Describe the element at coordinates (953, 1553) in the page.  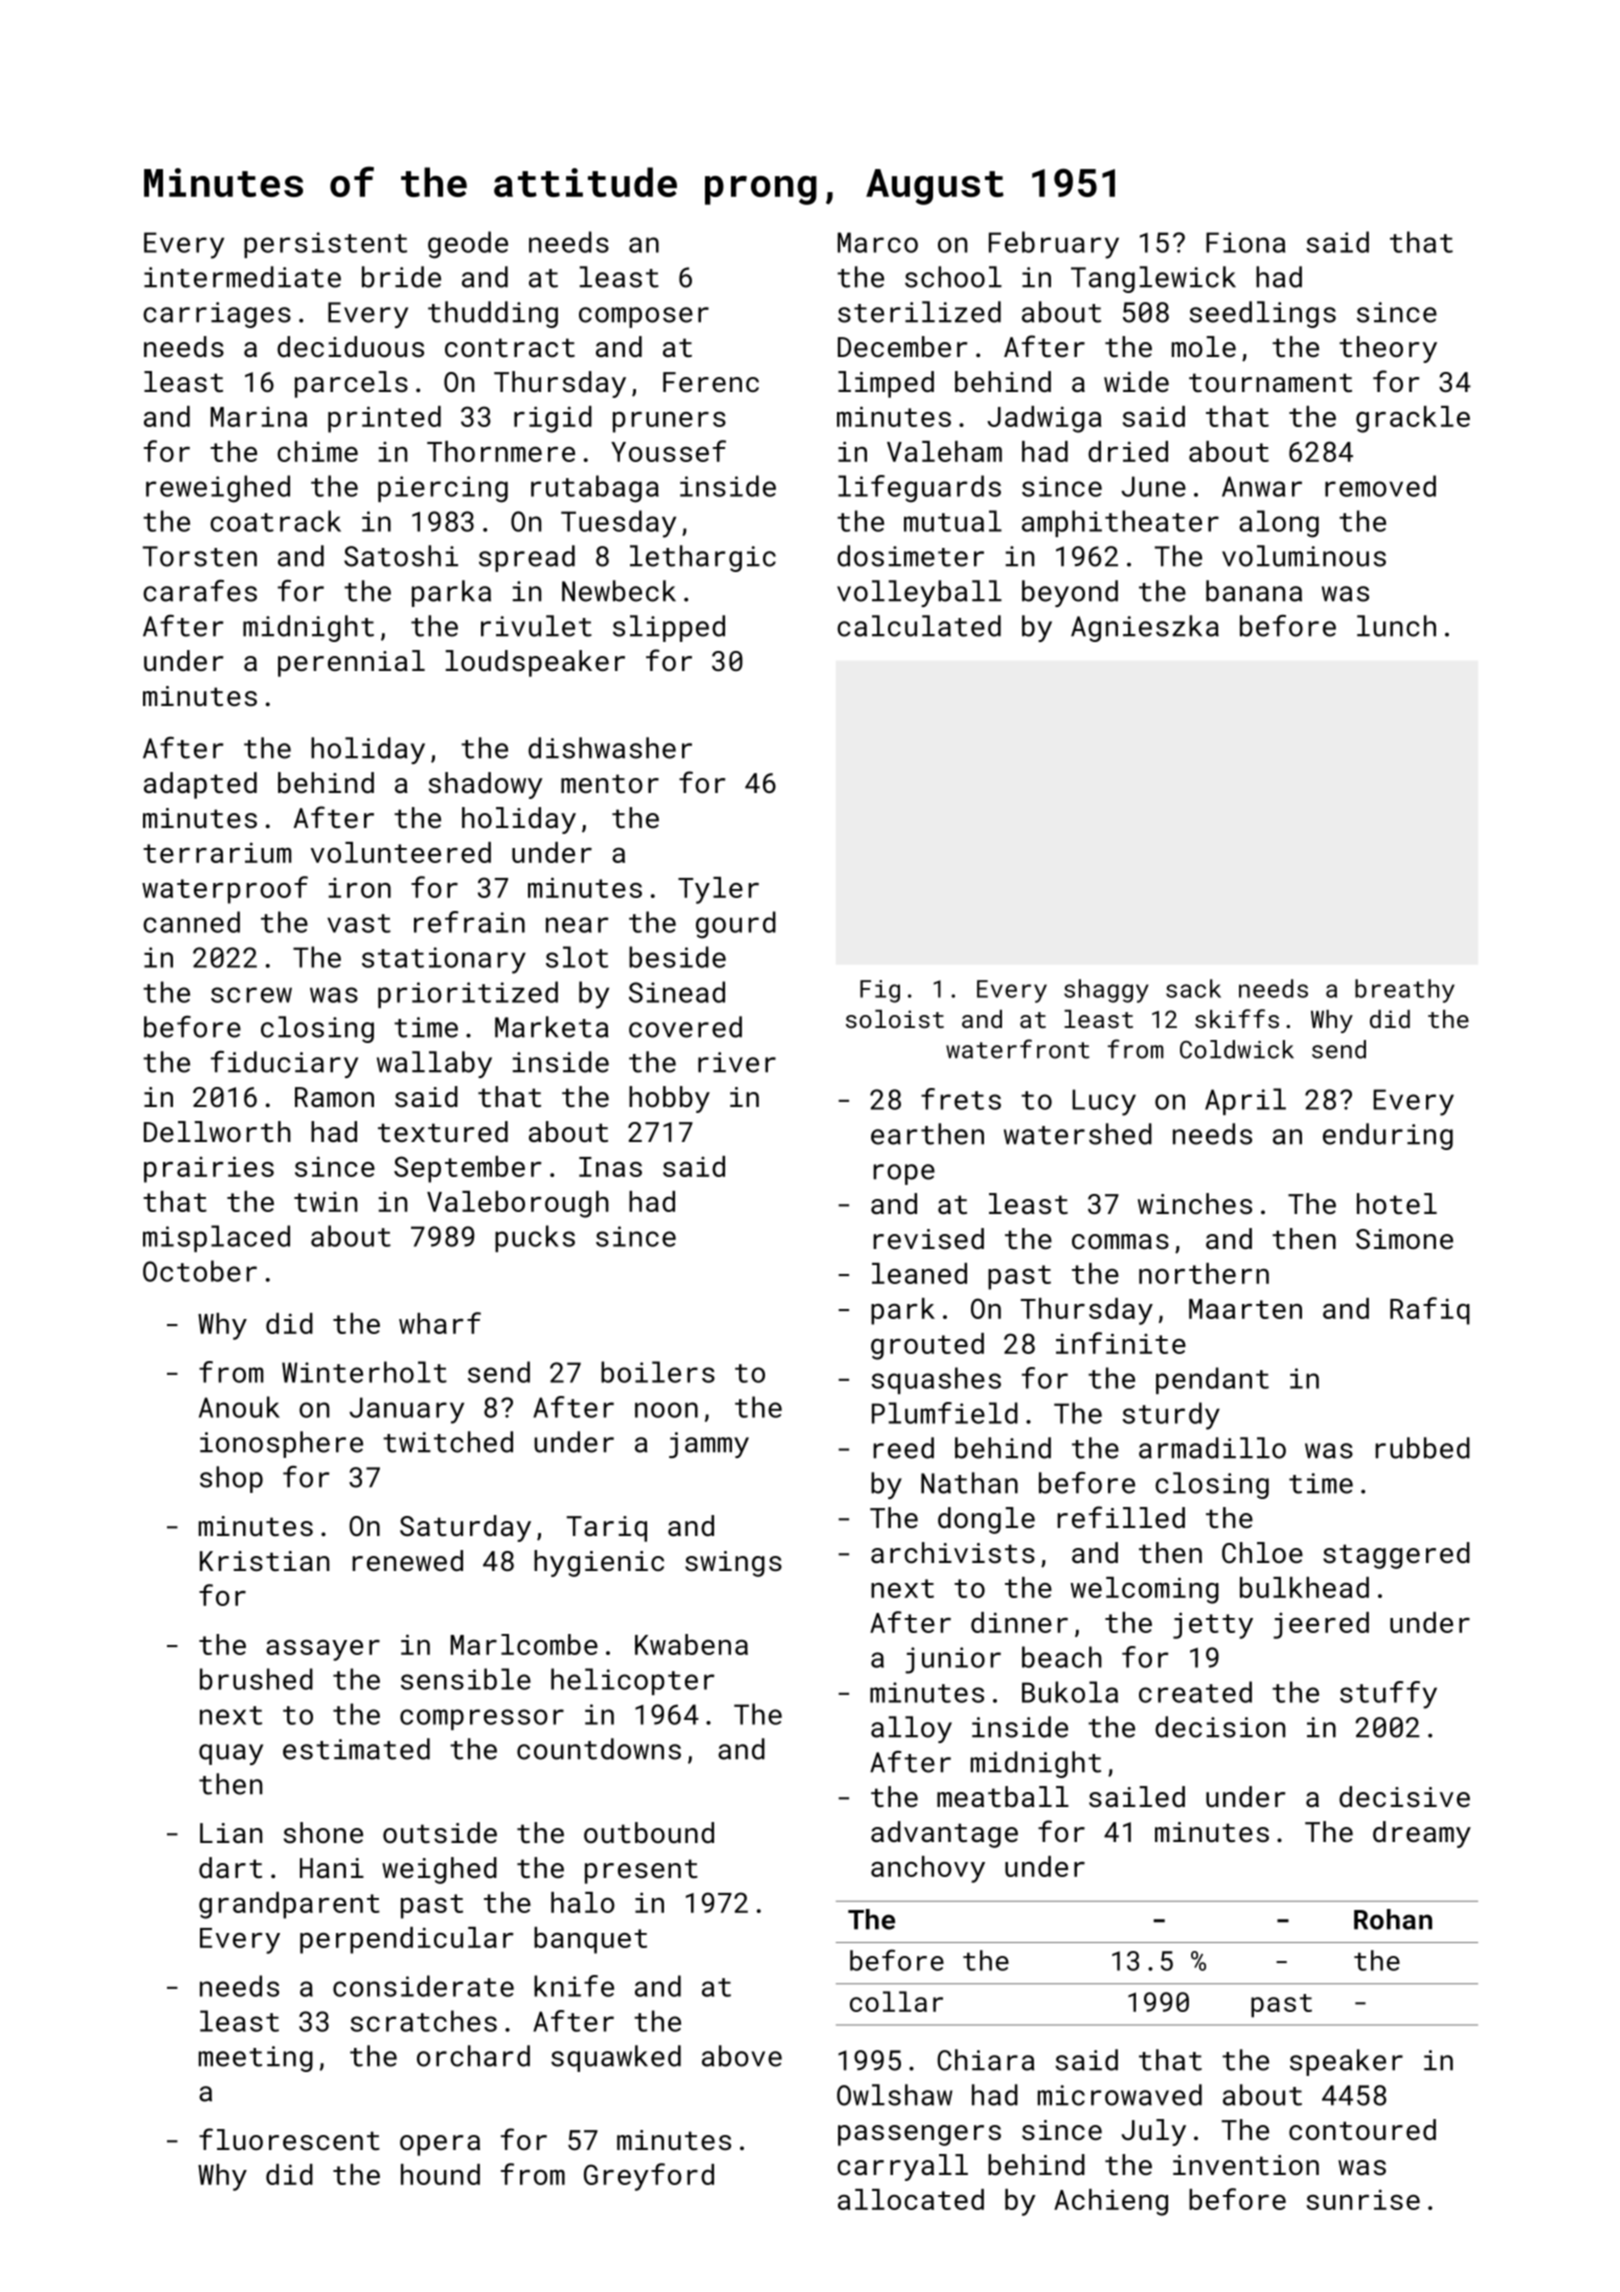
I see `archivists` at that location.
